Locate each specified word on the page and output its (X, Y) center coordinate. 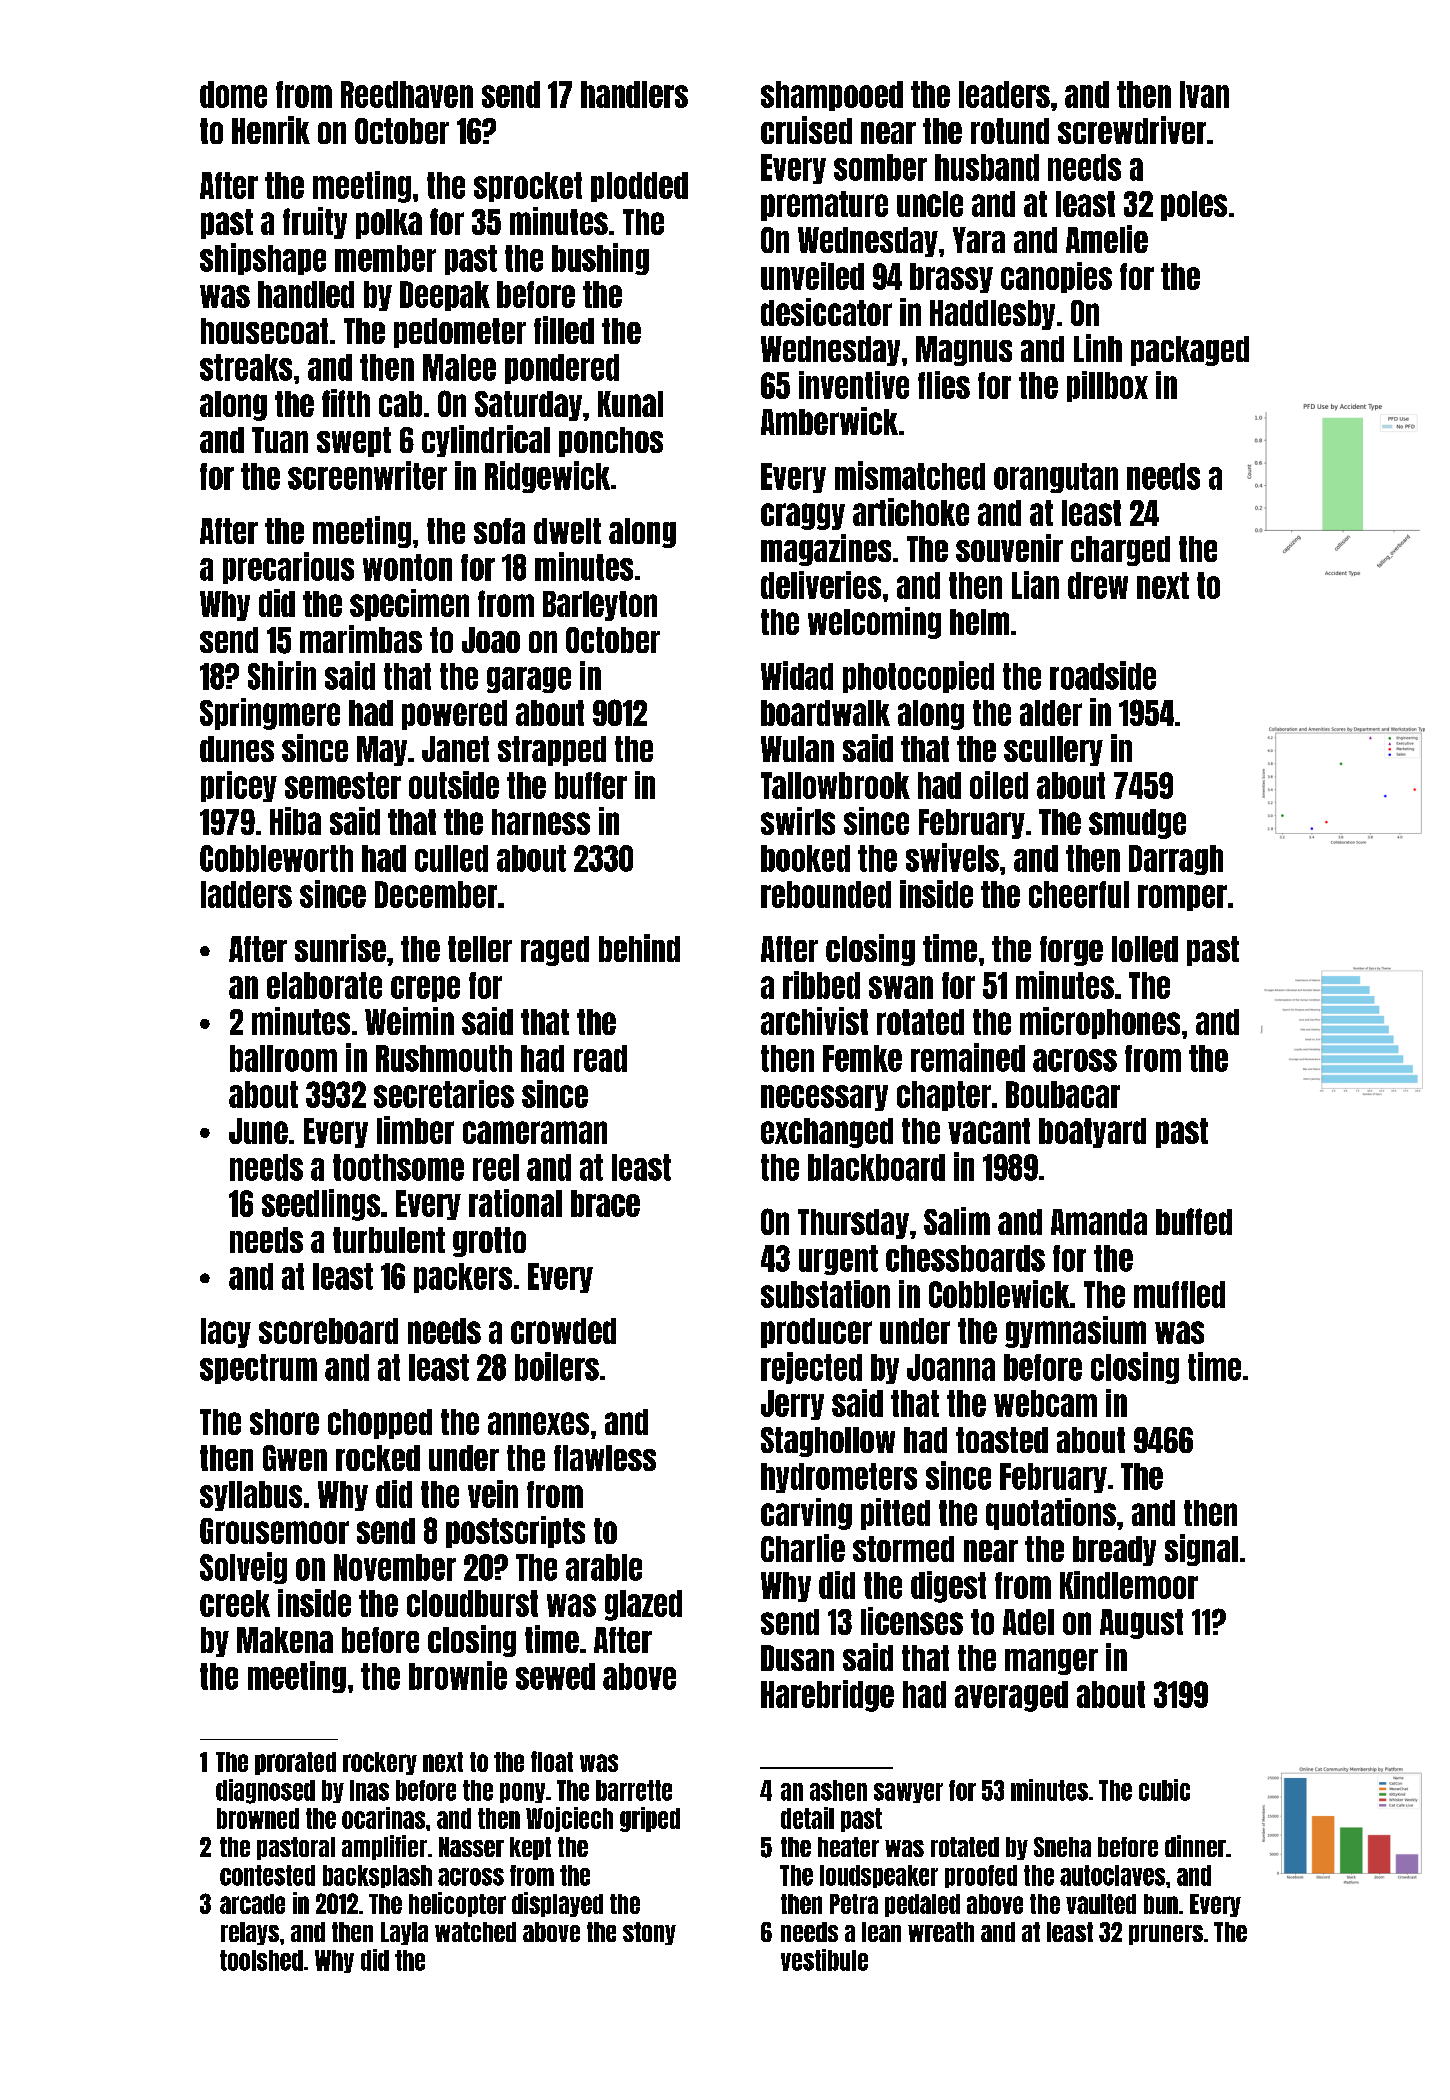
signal (1201, 1550)
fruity (315, 223)
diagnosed (265, 1791)
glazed (643, 1605)
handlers (634, 94)
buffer (591, 785)
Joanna (951, 1367)
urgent (838, 1260)
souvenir (1009, 548)
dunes (237, 749)
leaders (1004, 94)
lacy (226, 1333)
